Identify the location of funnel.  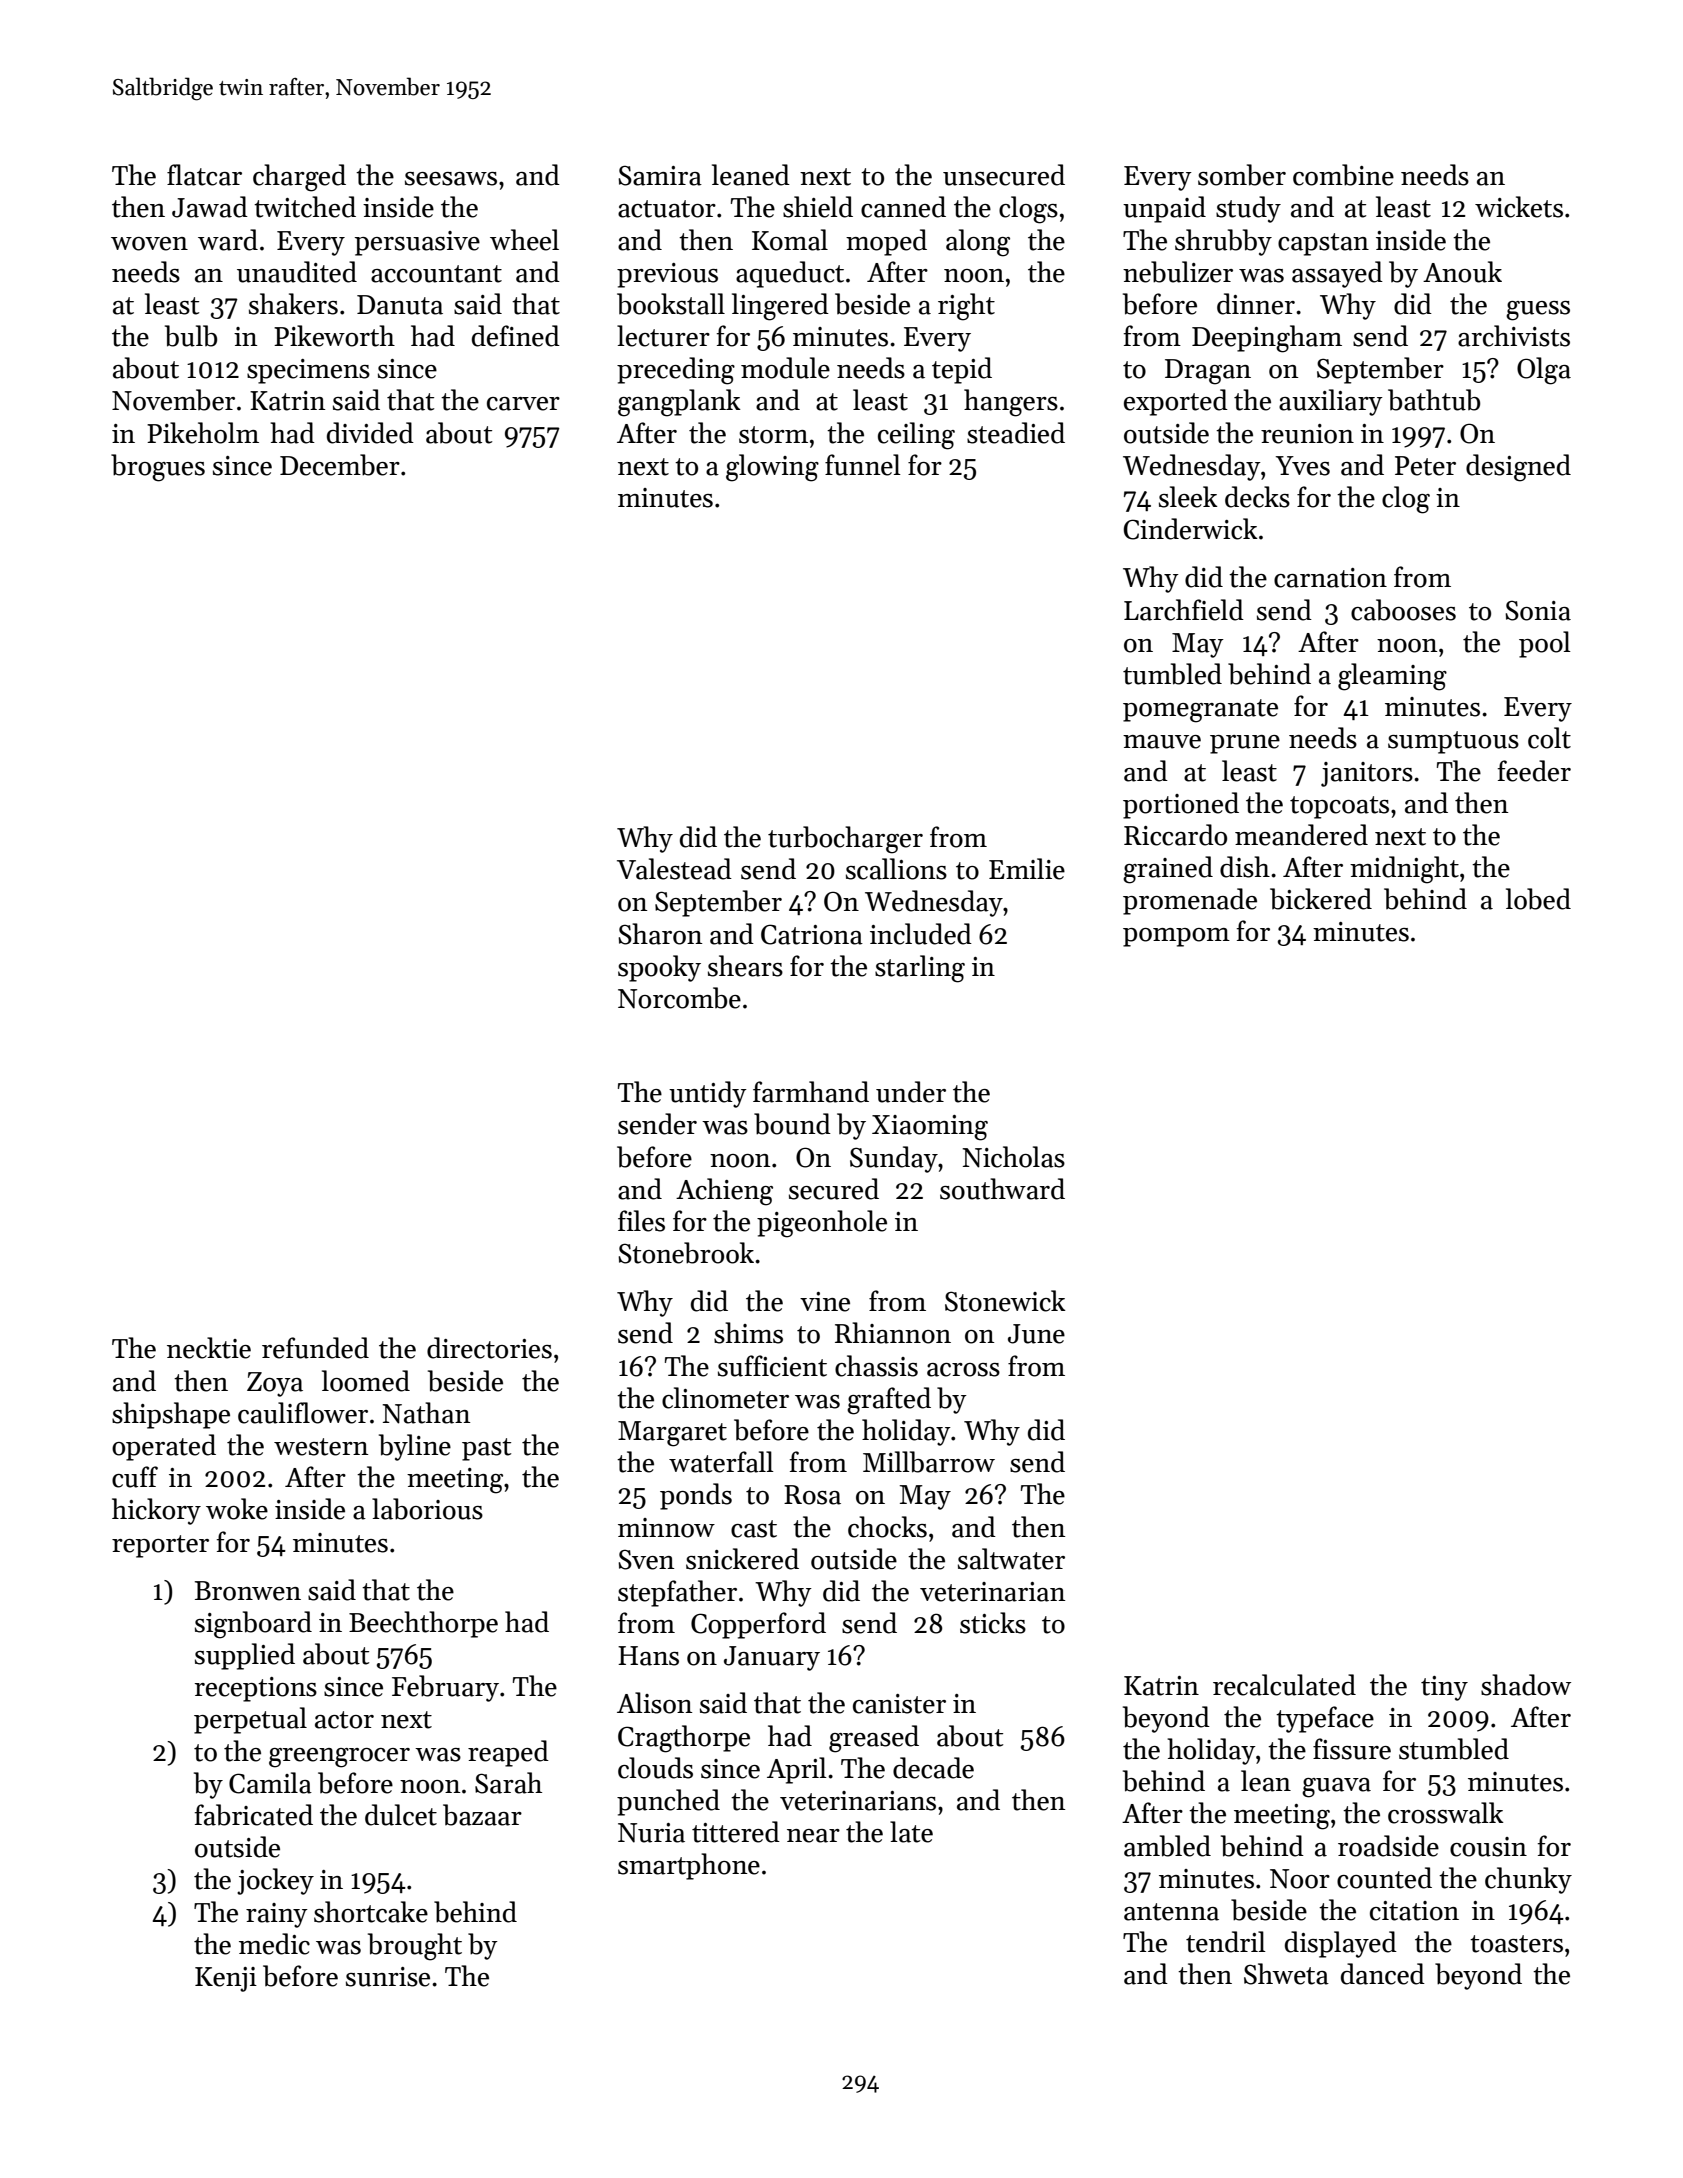
(863, 465).
